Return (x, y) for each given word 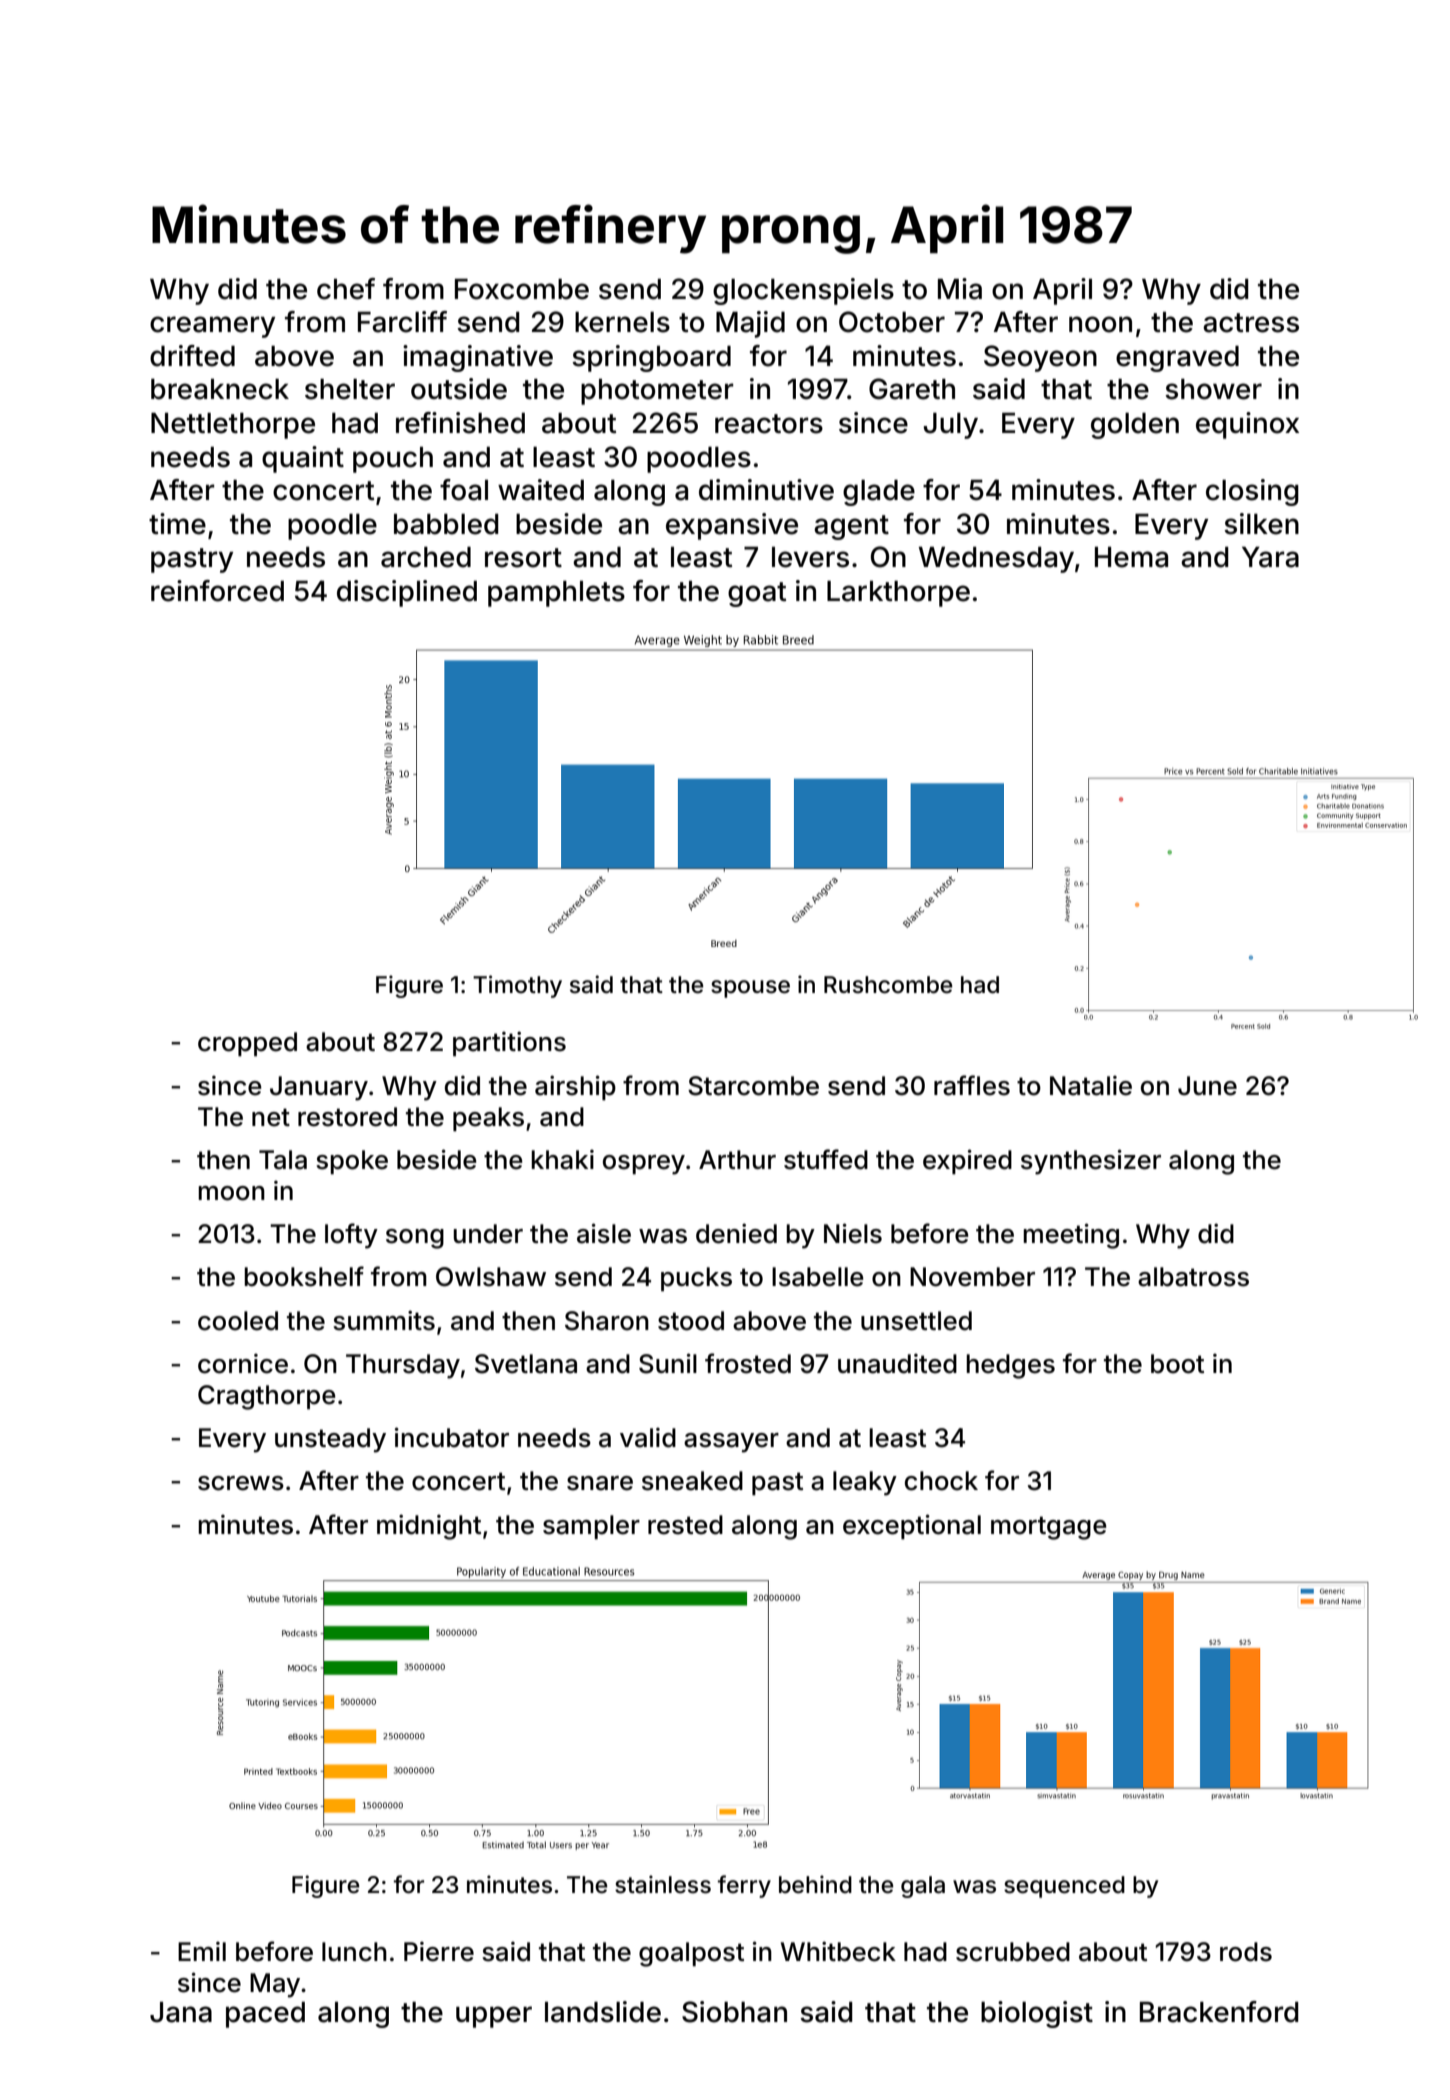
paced (265, 2015)
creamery (212, 327)
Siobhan (734, 2012)
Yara (1270, 557)
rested (685, 1525)
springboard (651, 358)
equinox (1247, 425)
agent (851, 527)
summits (384, 1320)
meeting (1071, 1236)
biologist (1037, 2014)
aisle (604, 1233)
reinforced (217, 591)
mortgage (1049, 1528)
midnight (429, 1527)
